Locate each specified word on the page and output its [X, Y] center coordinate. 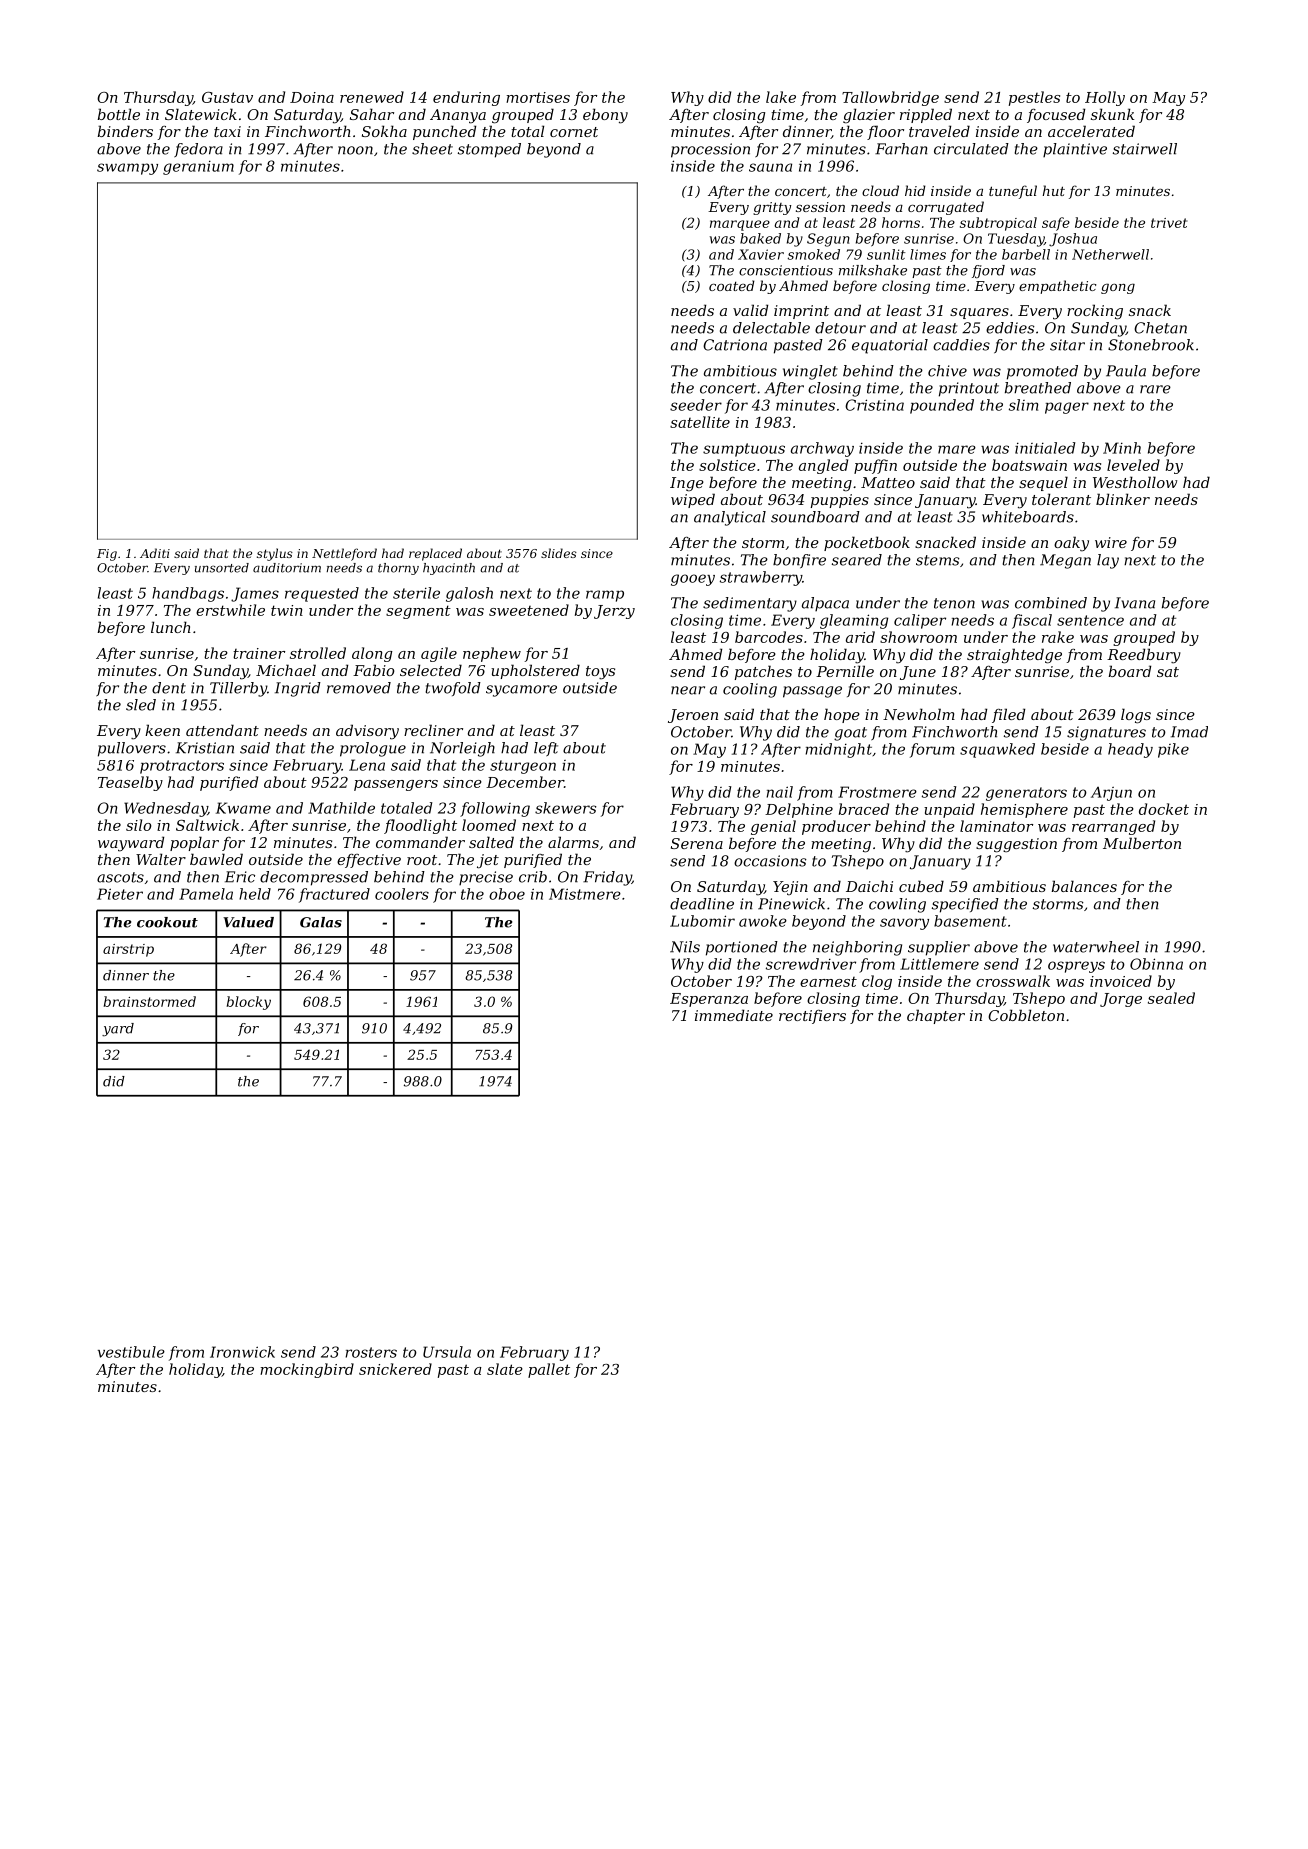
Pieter [120, 894]
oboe [507, 894]
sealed [1171, 998]
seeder [696, 405]
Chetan [1160, 328]
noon [355, 150]
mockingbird [307, 1370]
